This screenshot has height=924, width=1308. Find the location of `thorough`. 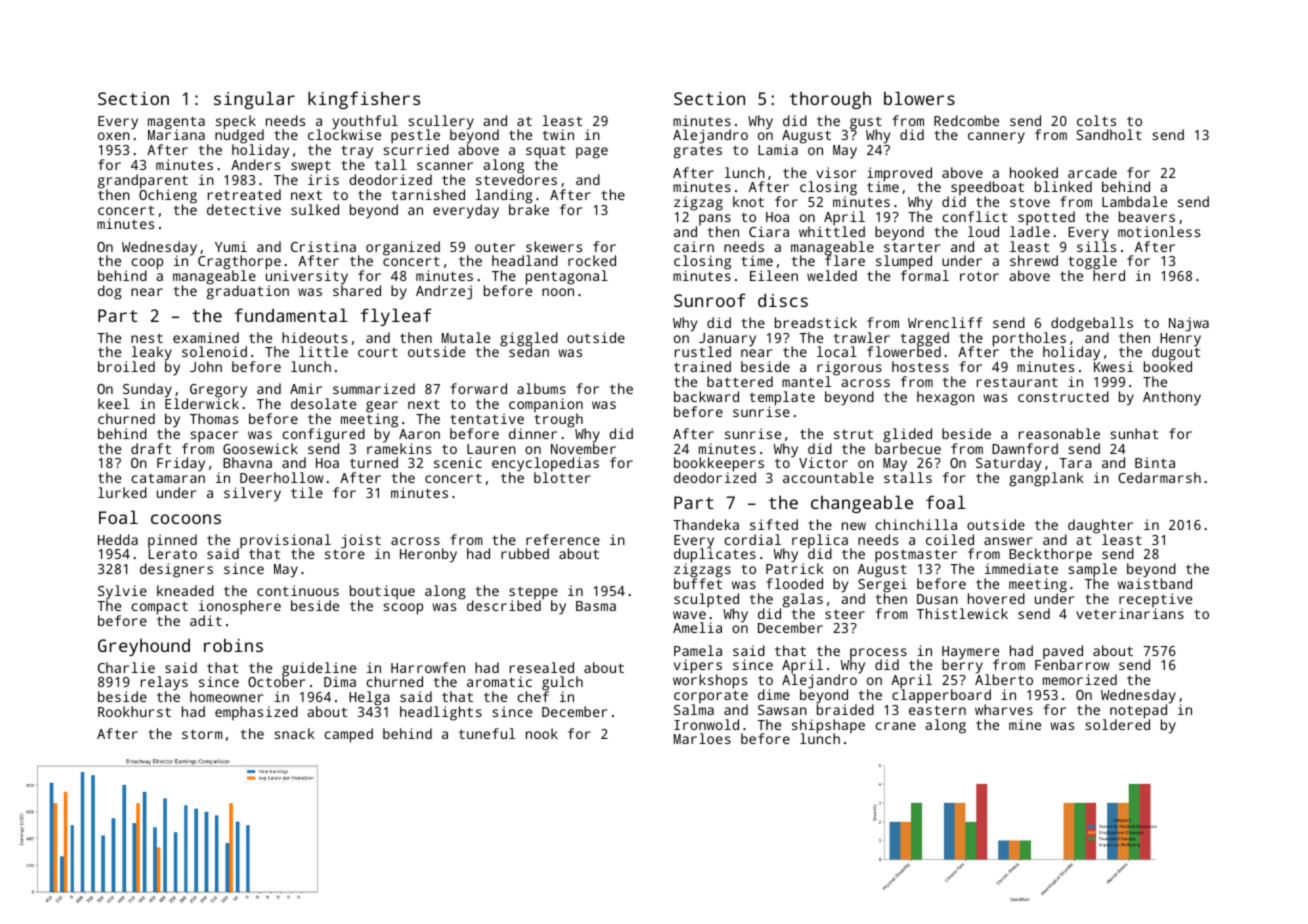

thorough is located at coordinates (830, 100).
